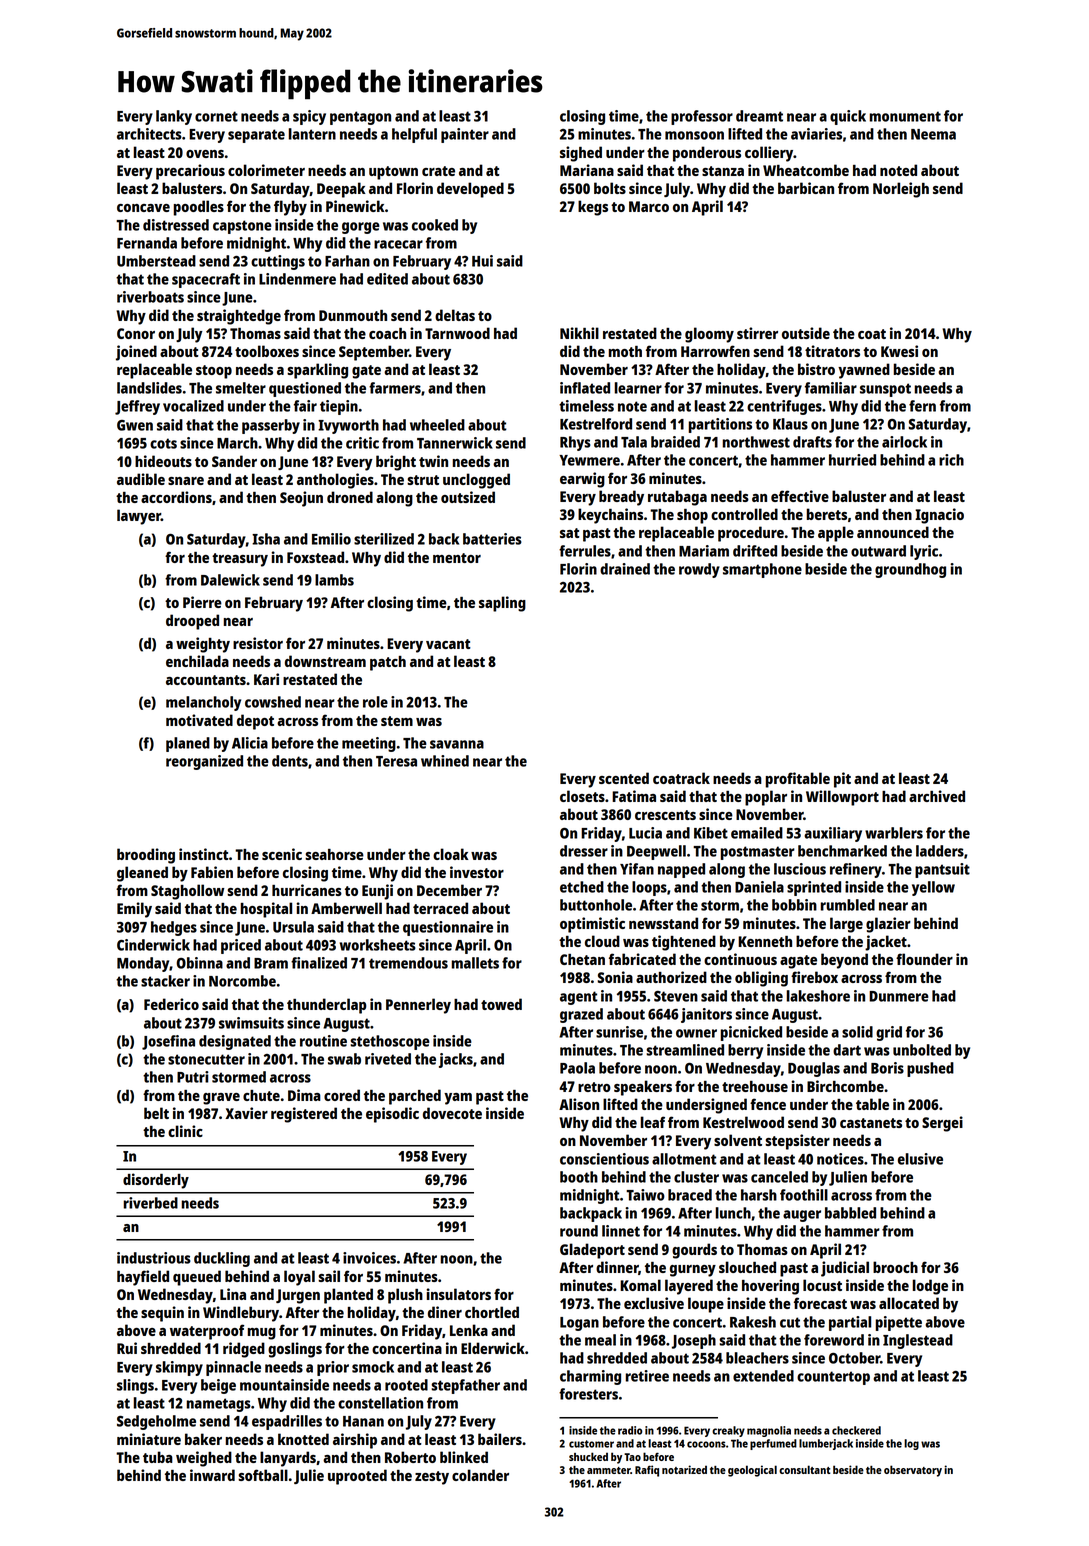 This screenshot has width=1089, height=1546. What do you see at coordinates (266, 910) in the screenshot?
I see `hospital` at bounding box center [266, 910].
